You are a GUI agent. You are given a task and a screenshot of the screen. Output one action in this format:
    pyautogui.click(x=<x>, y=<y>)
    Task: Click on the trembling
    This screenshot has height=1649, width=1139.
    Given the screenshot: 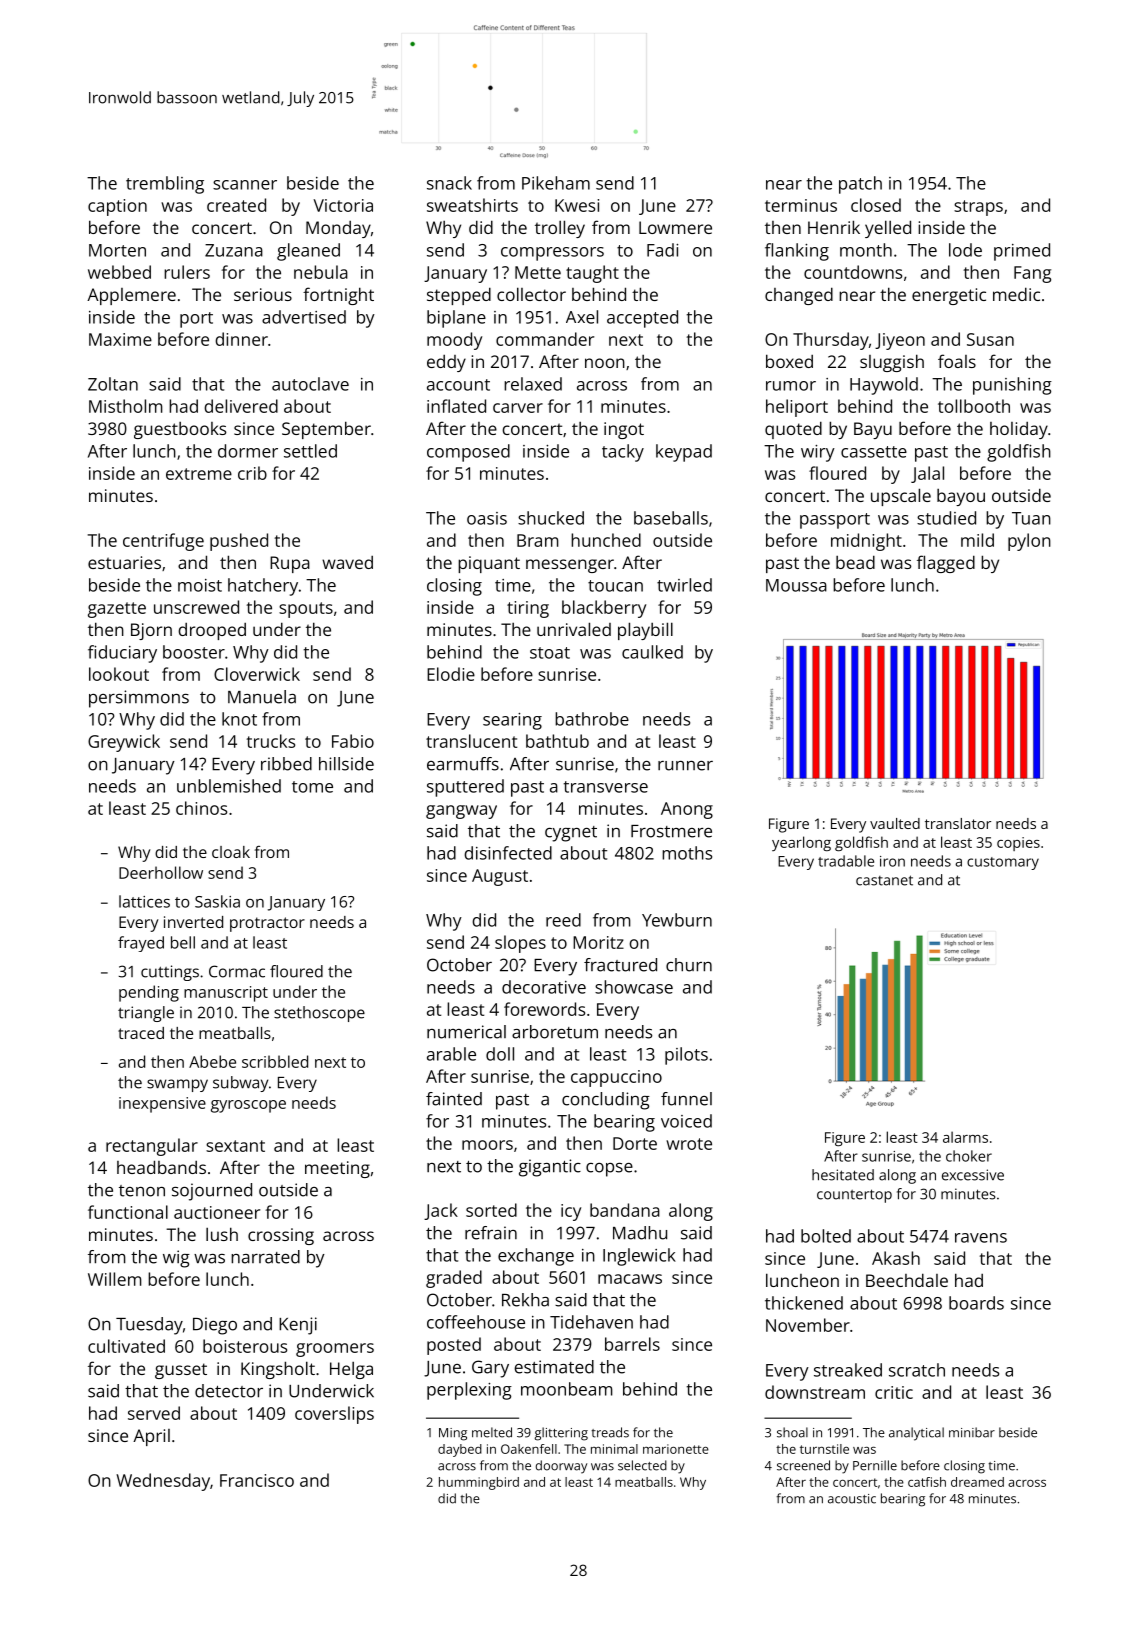 What is the action you would take?
    pyautogui.click(x=165, y=185)
